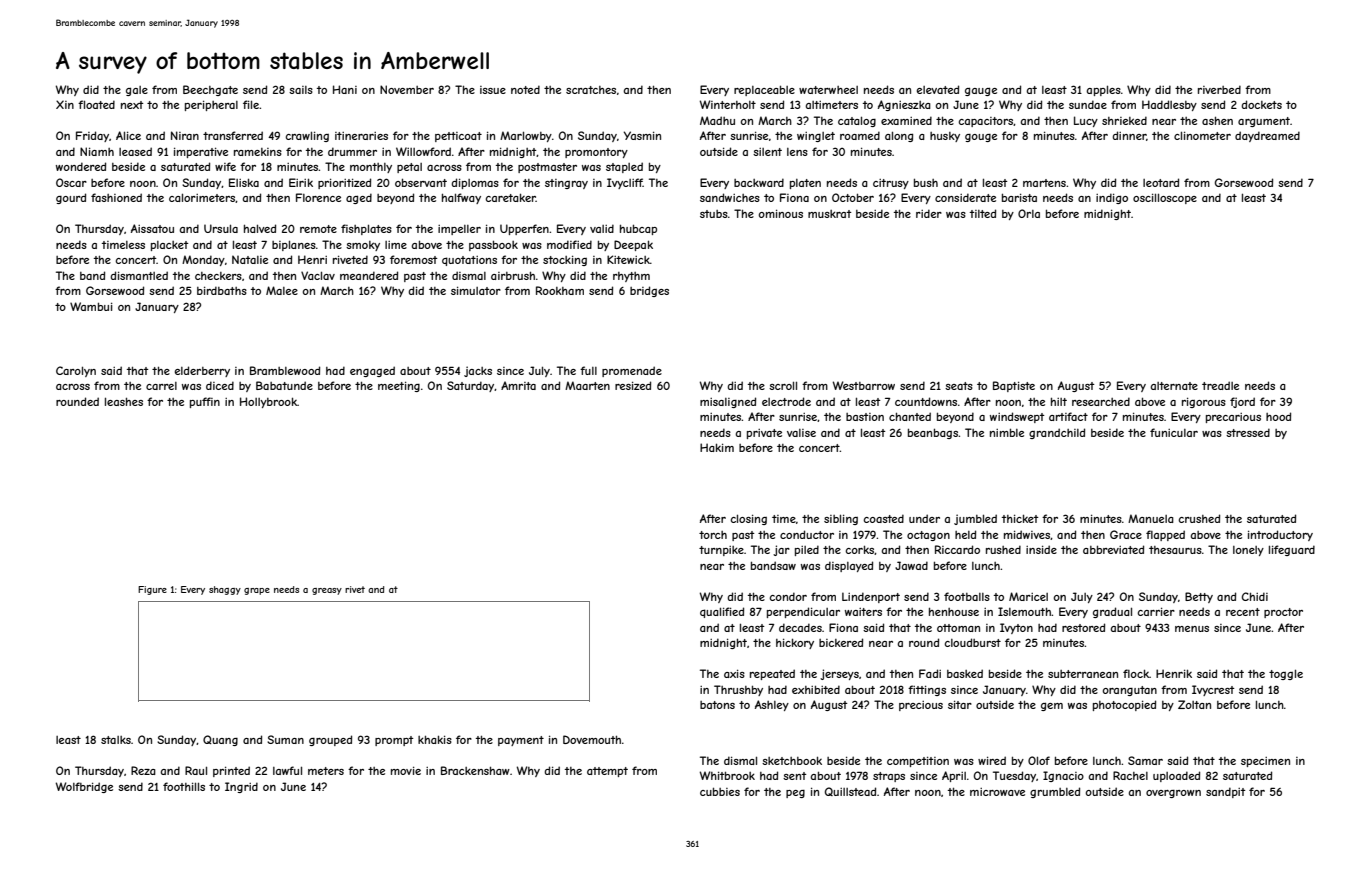 Image resolution: width=1372 pixels, height=887 pixels. I want to click on Hollybrook, so click(268, 402).
